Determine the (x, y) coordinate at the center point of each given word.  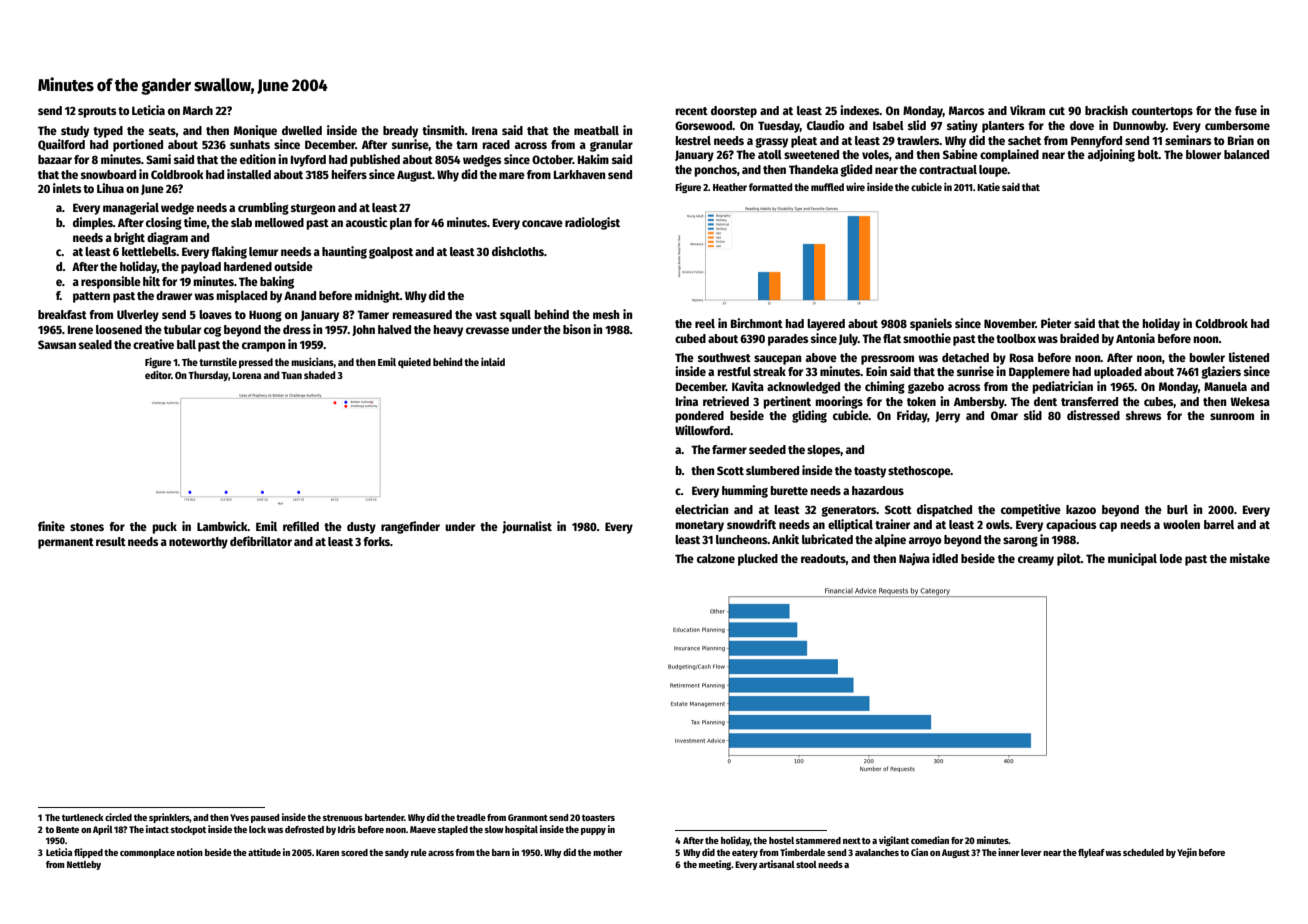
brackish (1106, 110)
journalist (527, 527)
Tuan (291, 375)
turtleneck (83, 817)
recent (691, 111)
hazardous (878, 490)
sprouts (97, 112)
